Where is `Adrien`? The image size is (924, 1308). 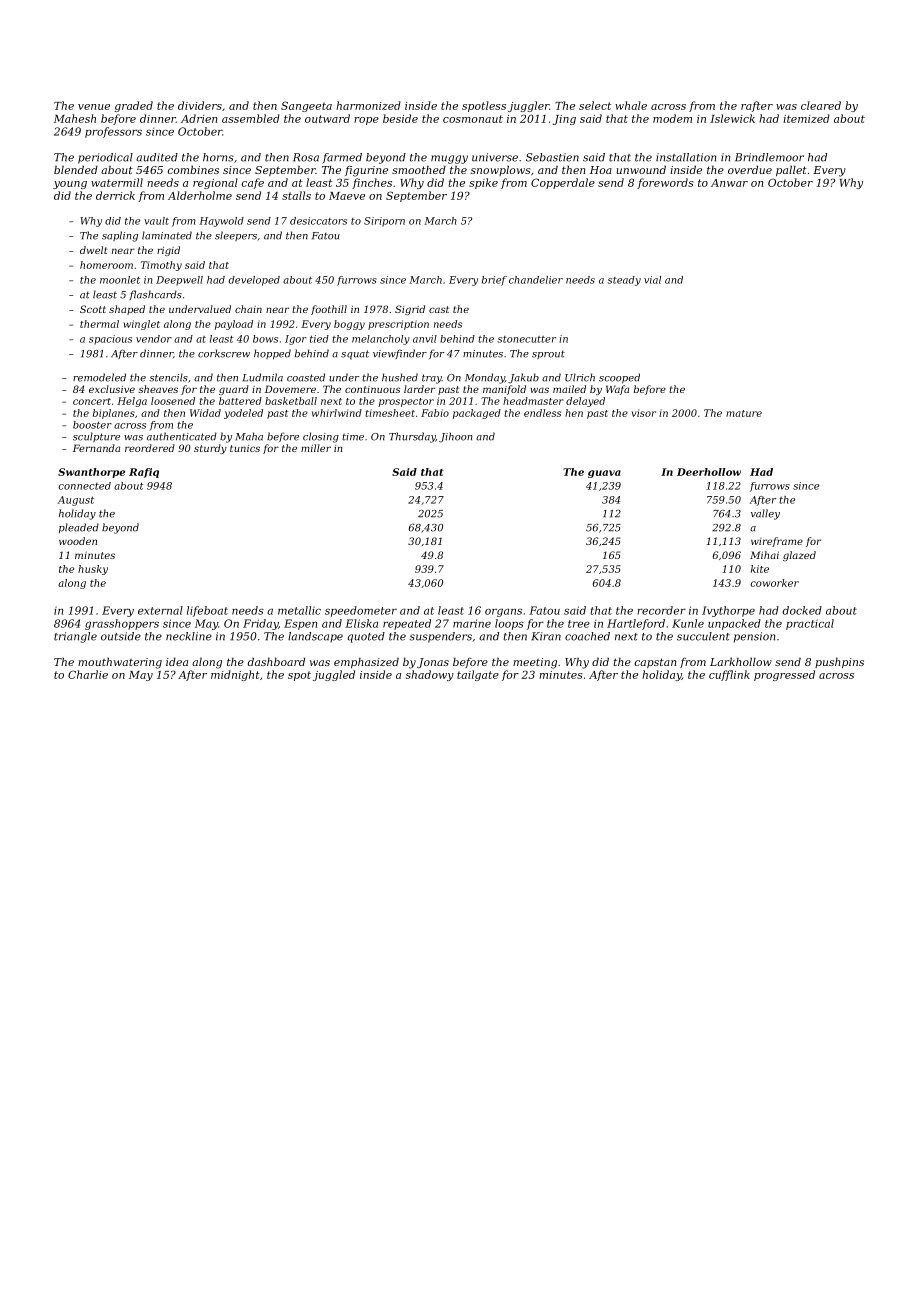
Adrien is located at coordinates (199, 118).
